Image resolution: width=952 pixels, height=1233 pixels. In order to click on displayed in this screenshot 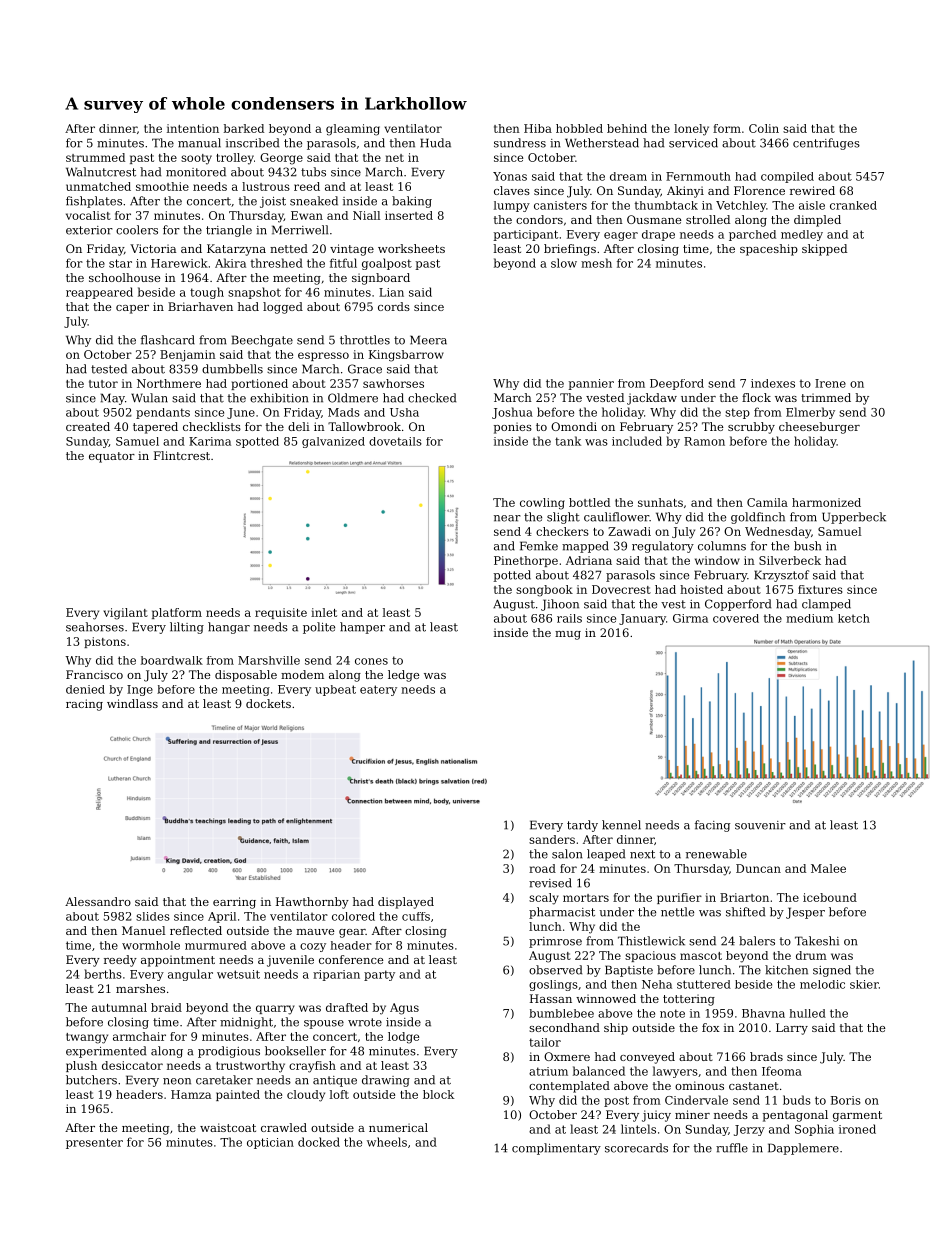, I will do `click(406, 903)`.
